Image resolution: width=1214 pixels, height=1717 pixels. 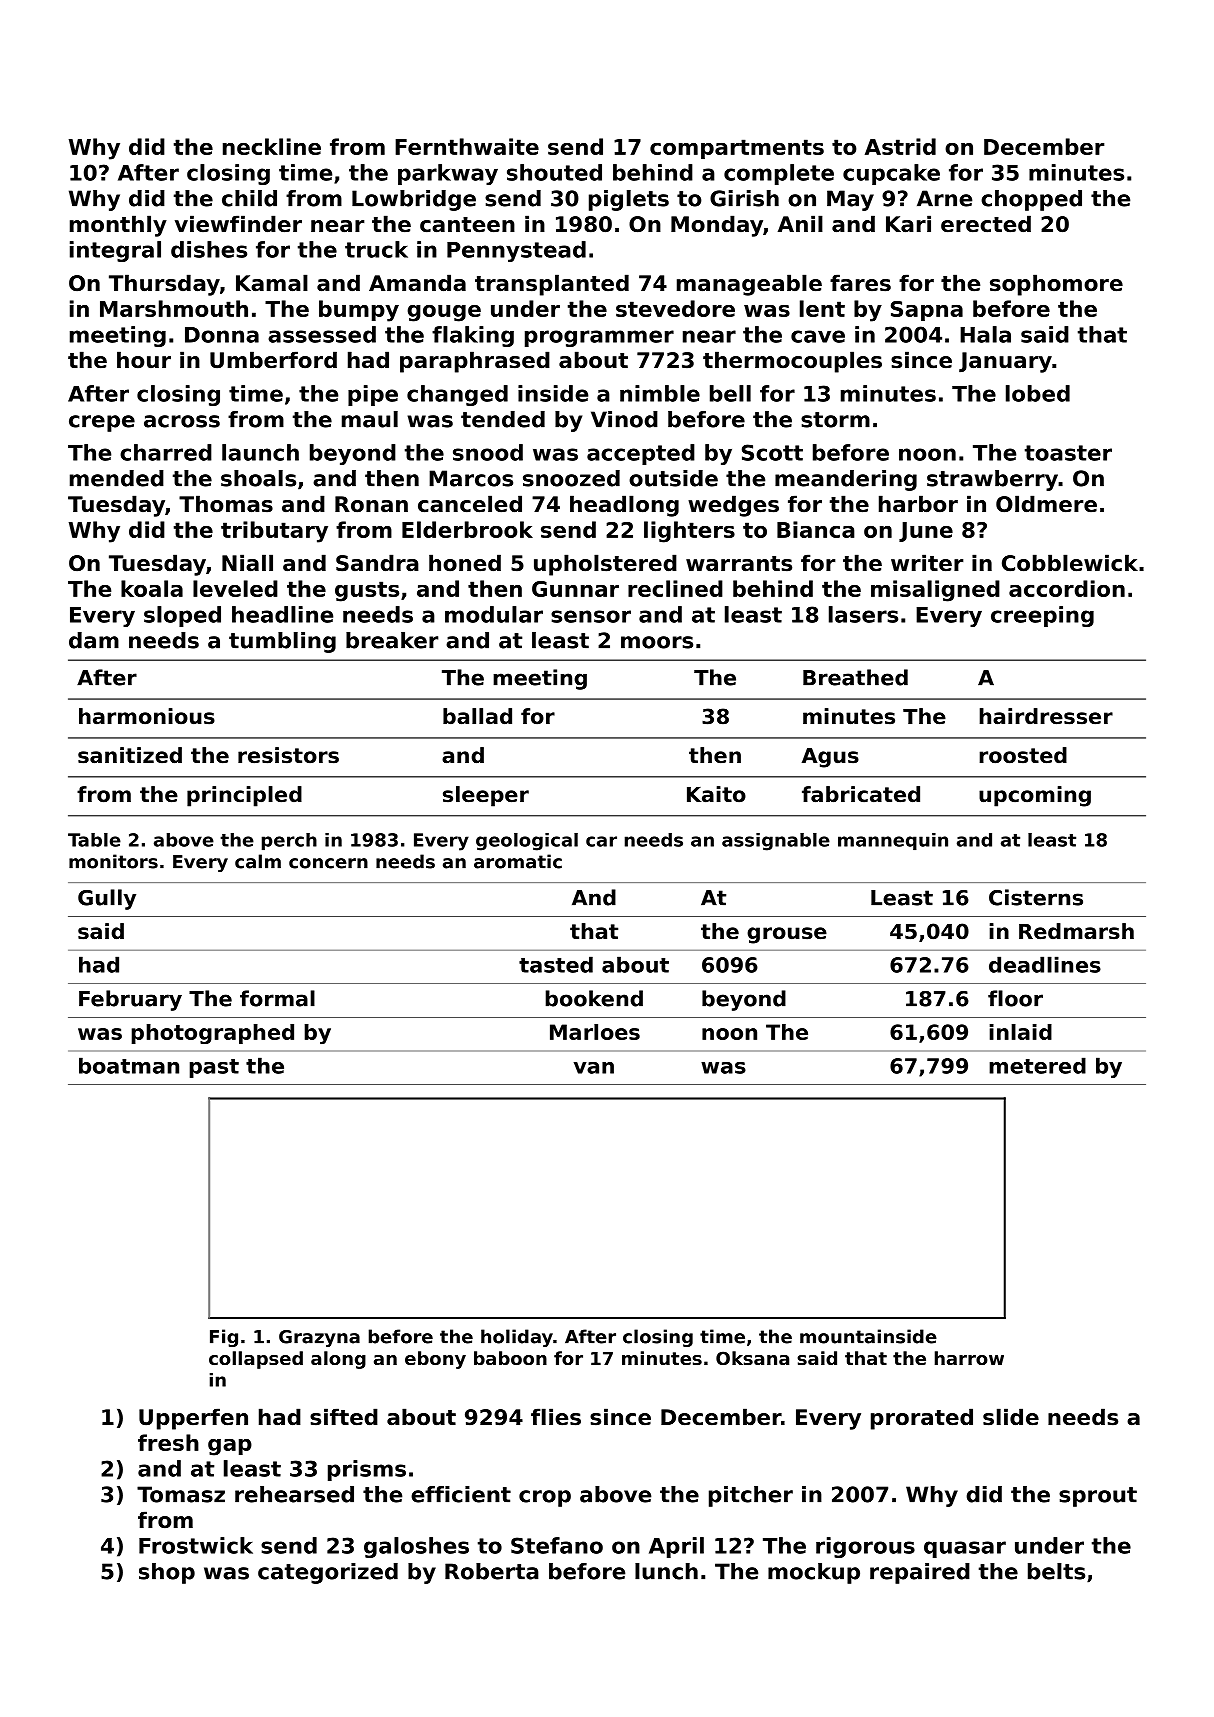 What do you see at coordinates (224, 1338) in the screenshot?
I see `Fig` at bounding box center [224, 1338].
